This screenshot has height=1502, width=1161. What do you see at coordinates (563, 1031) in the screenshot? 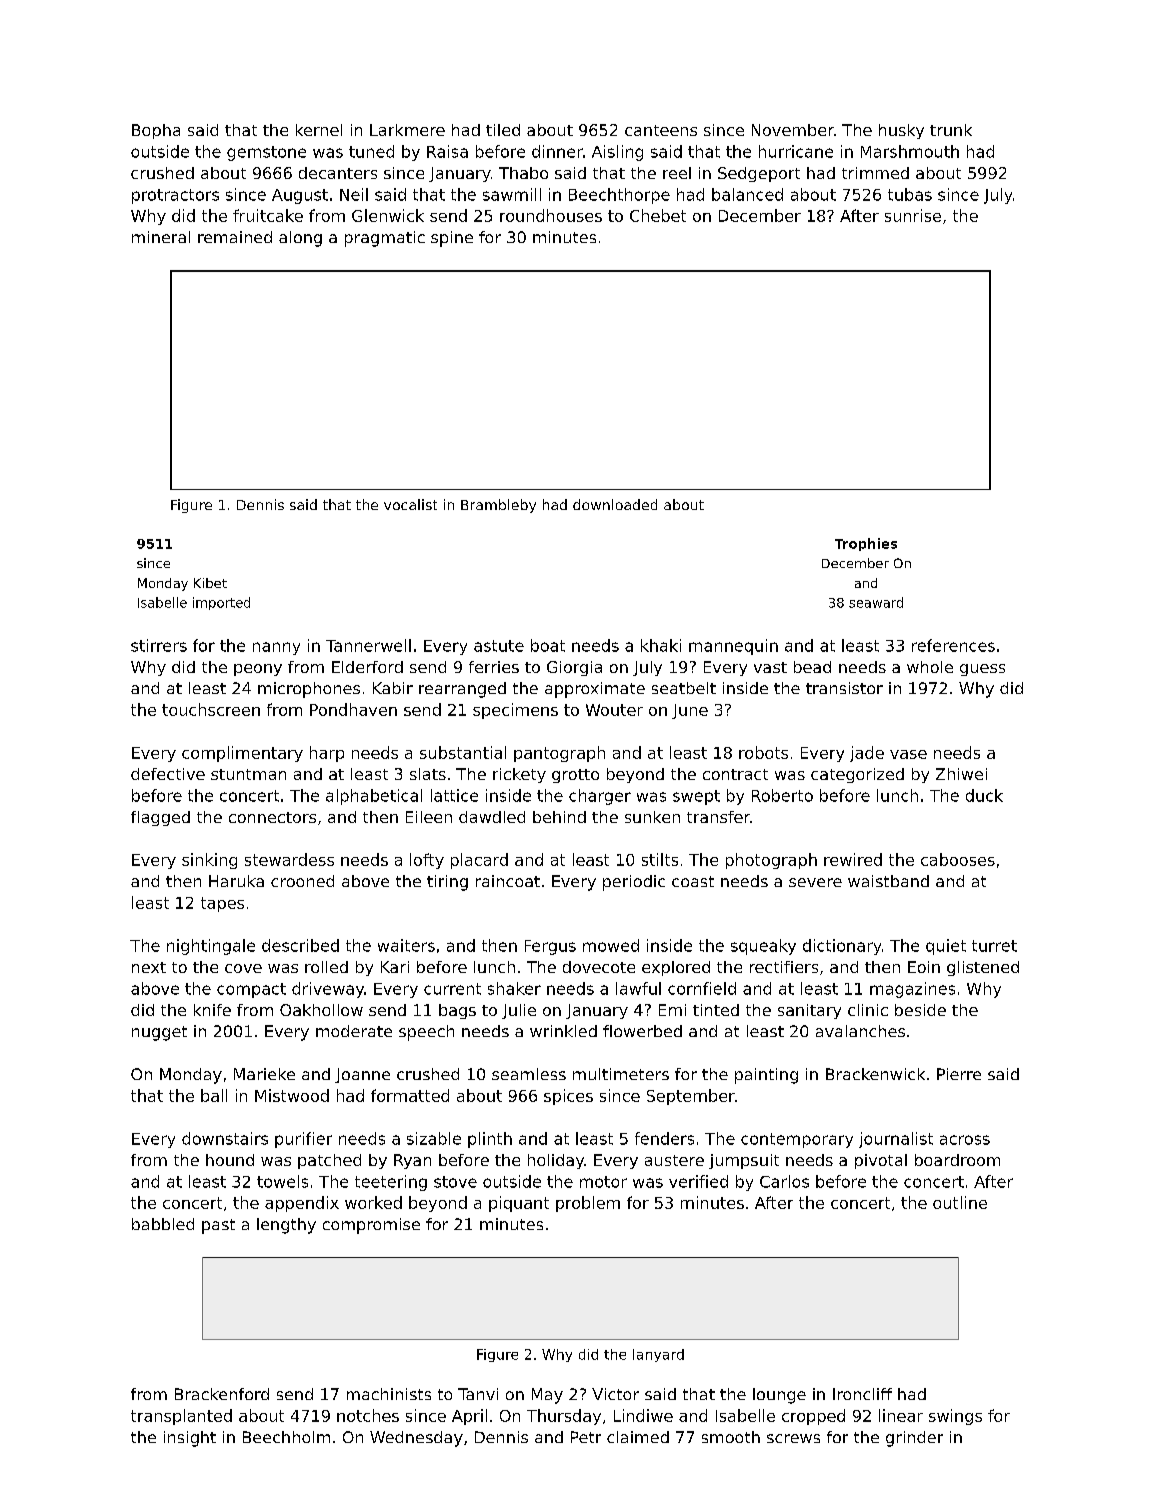
I see `wrinkled` at bounding box center [563, 1031].
